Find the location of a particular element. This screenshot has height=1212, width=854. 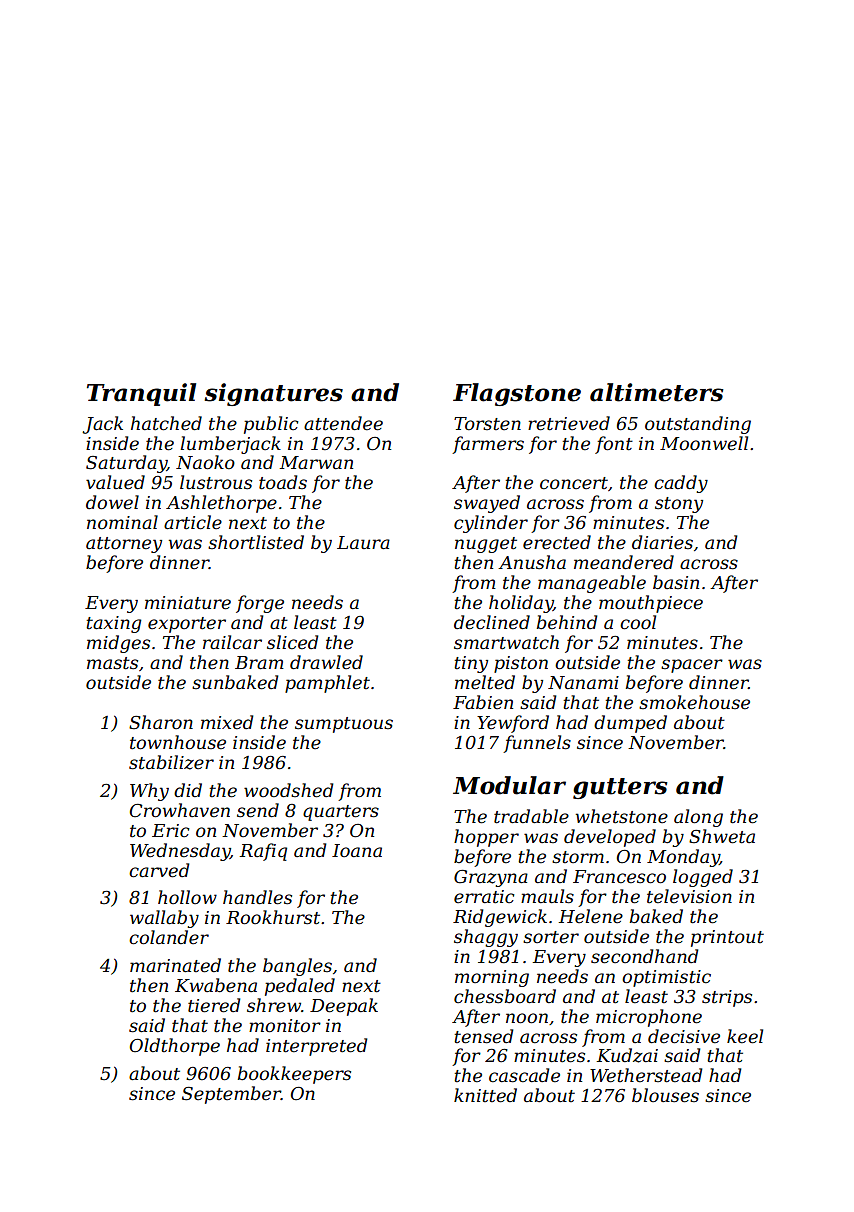

along is located at coordinates (698, 818).
